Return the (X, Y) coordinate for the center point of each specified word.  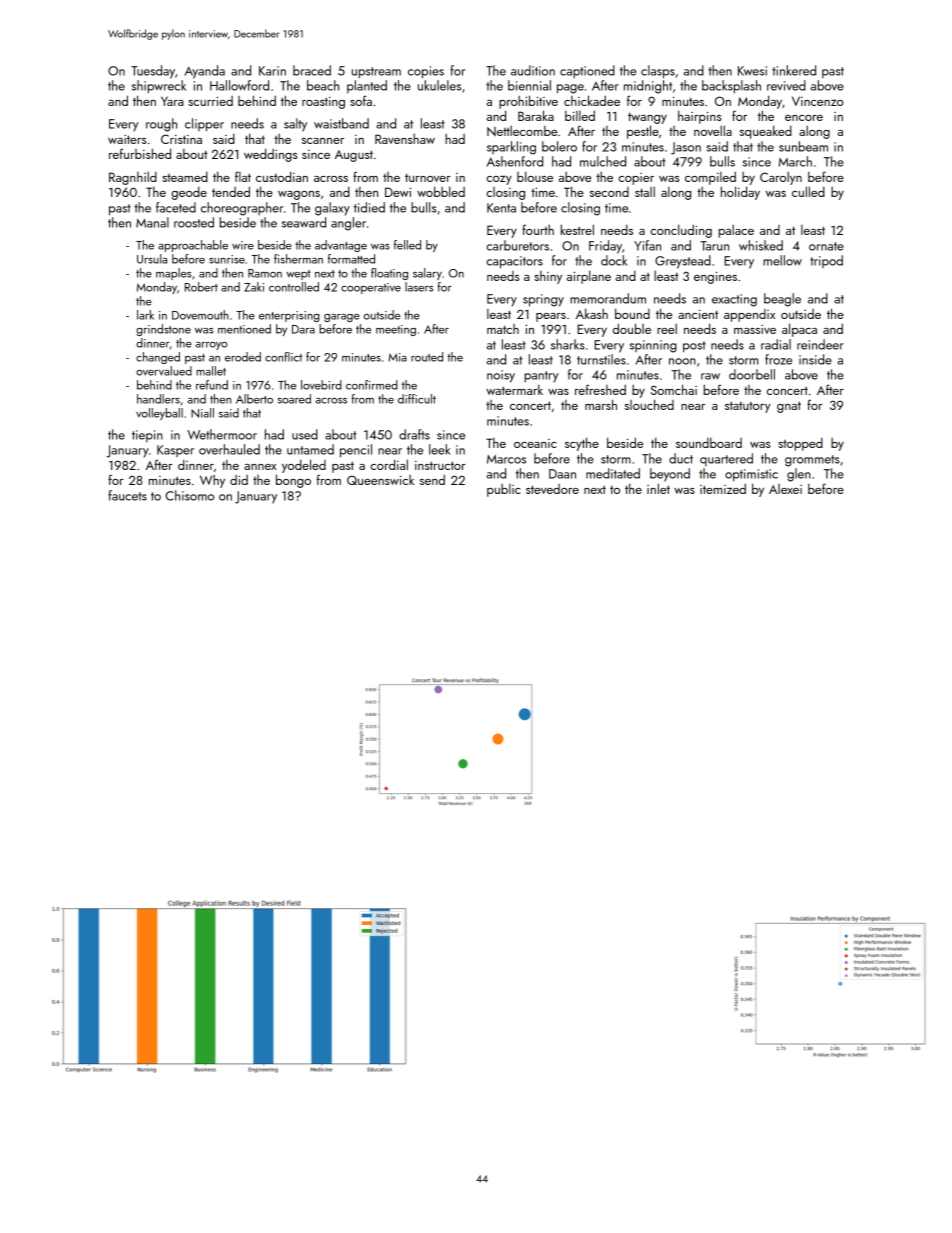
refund (212, 385)
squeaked (766, 132)
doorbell (752, 374)
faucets (127, 495)
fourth (538, 229)
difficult (417, 399)
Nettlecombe (522, 131)
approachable (193, 246)
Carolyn (781, 178)
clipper (204, 125)
